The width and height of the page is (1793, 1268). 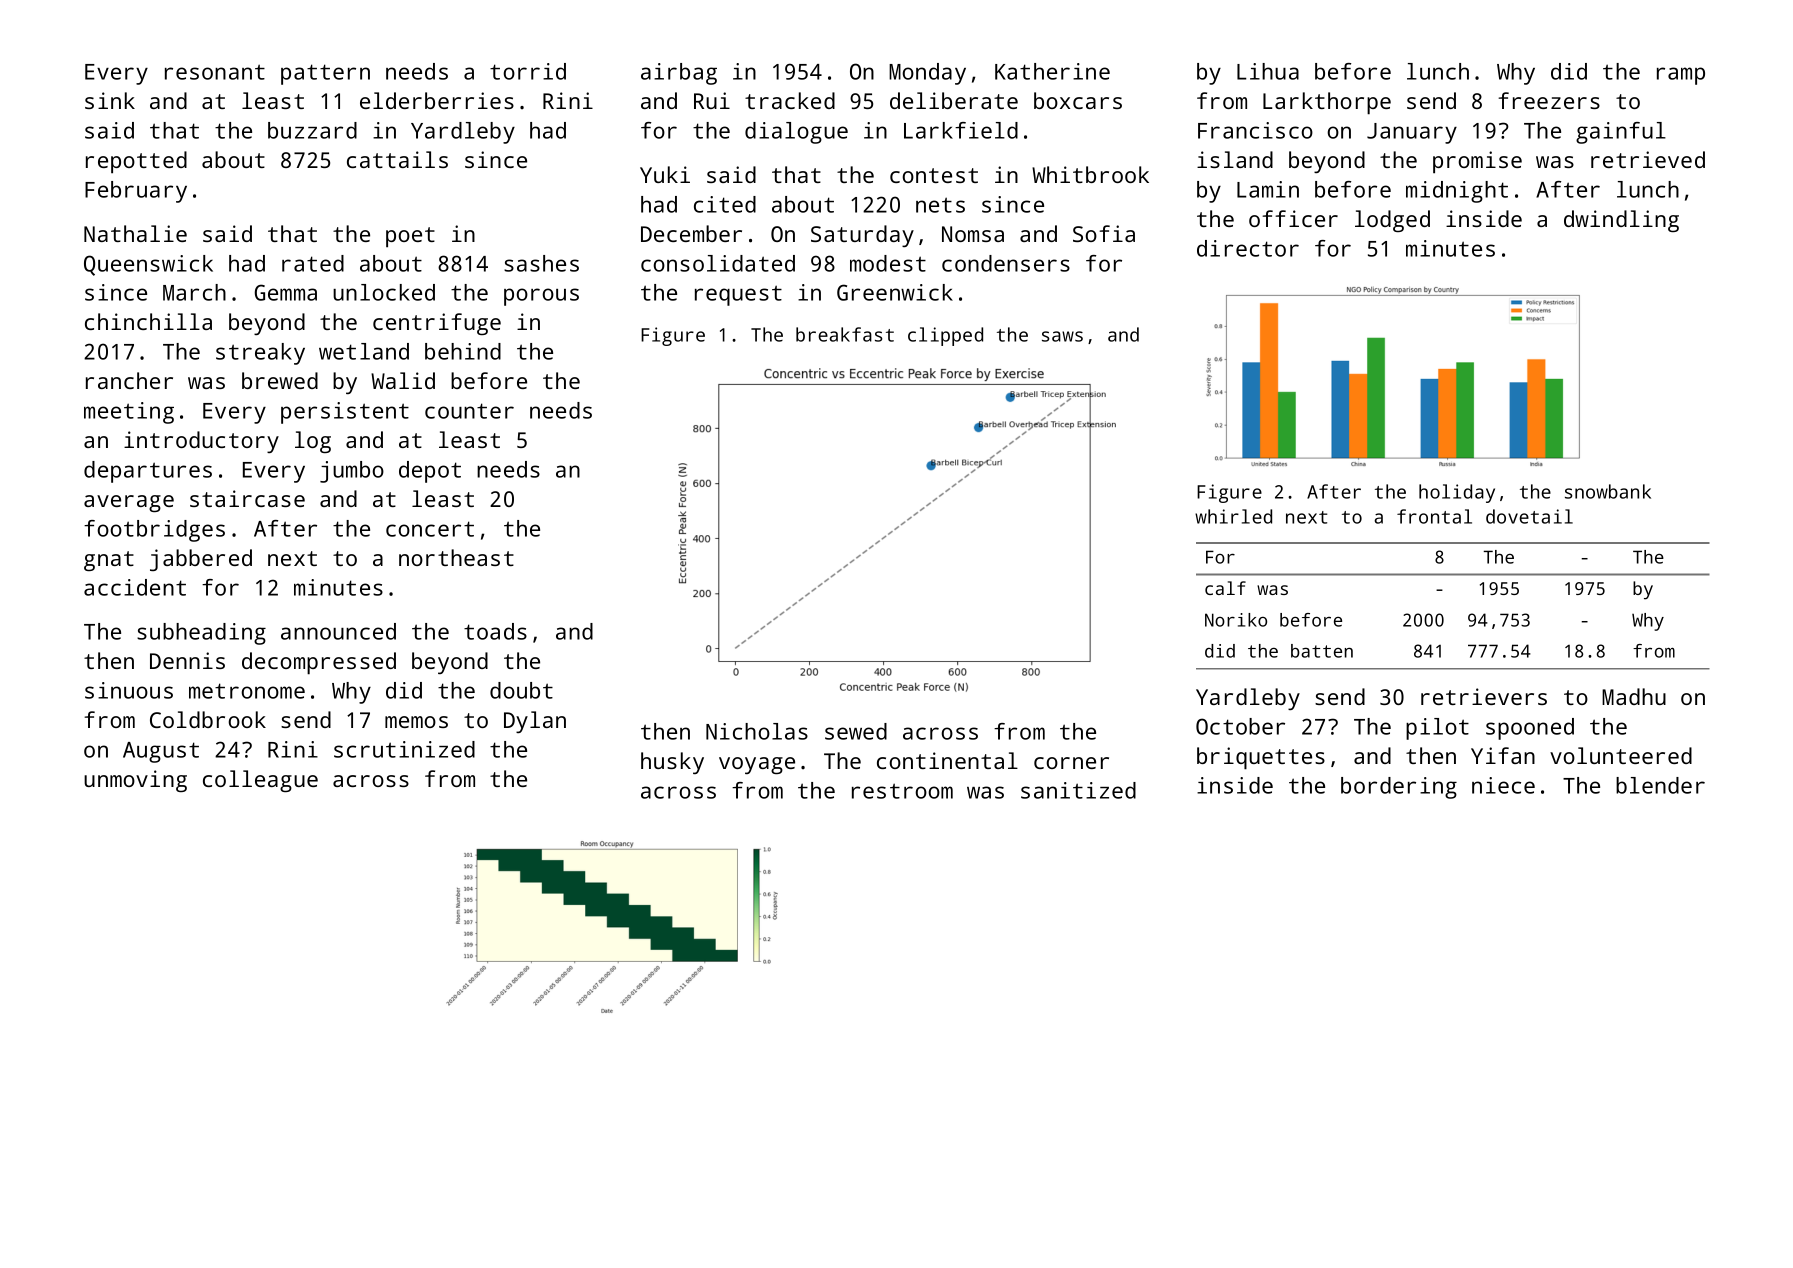 What do you see at coordinates (397, 159) in the page?
I see `cattails` at bounding box center [397, 159].
